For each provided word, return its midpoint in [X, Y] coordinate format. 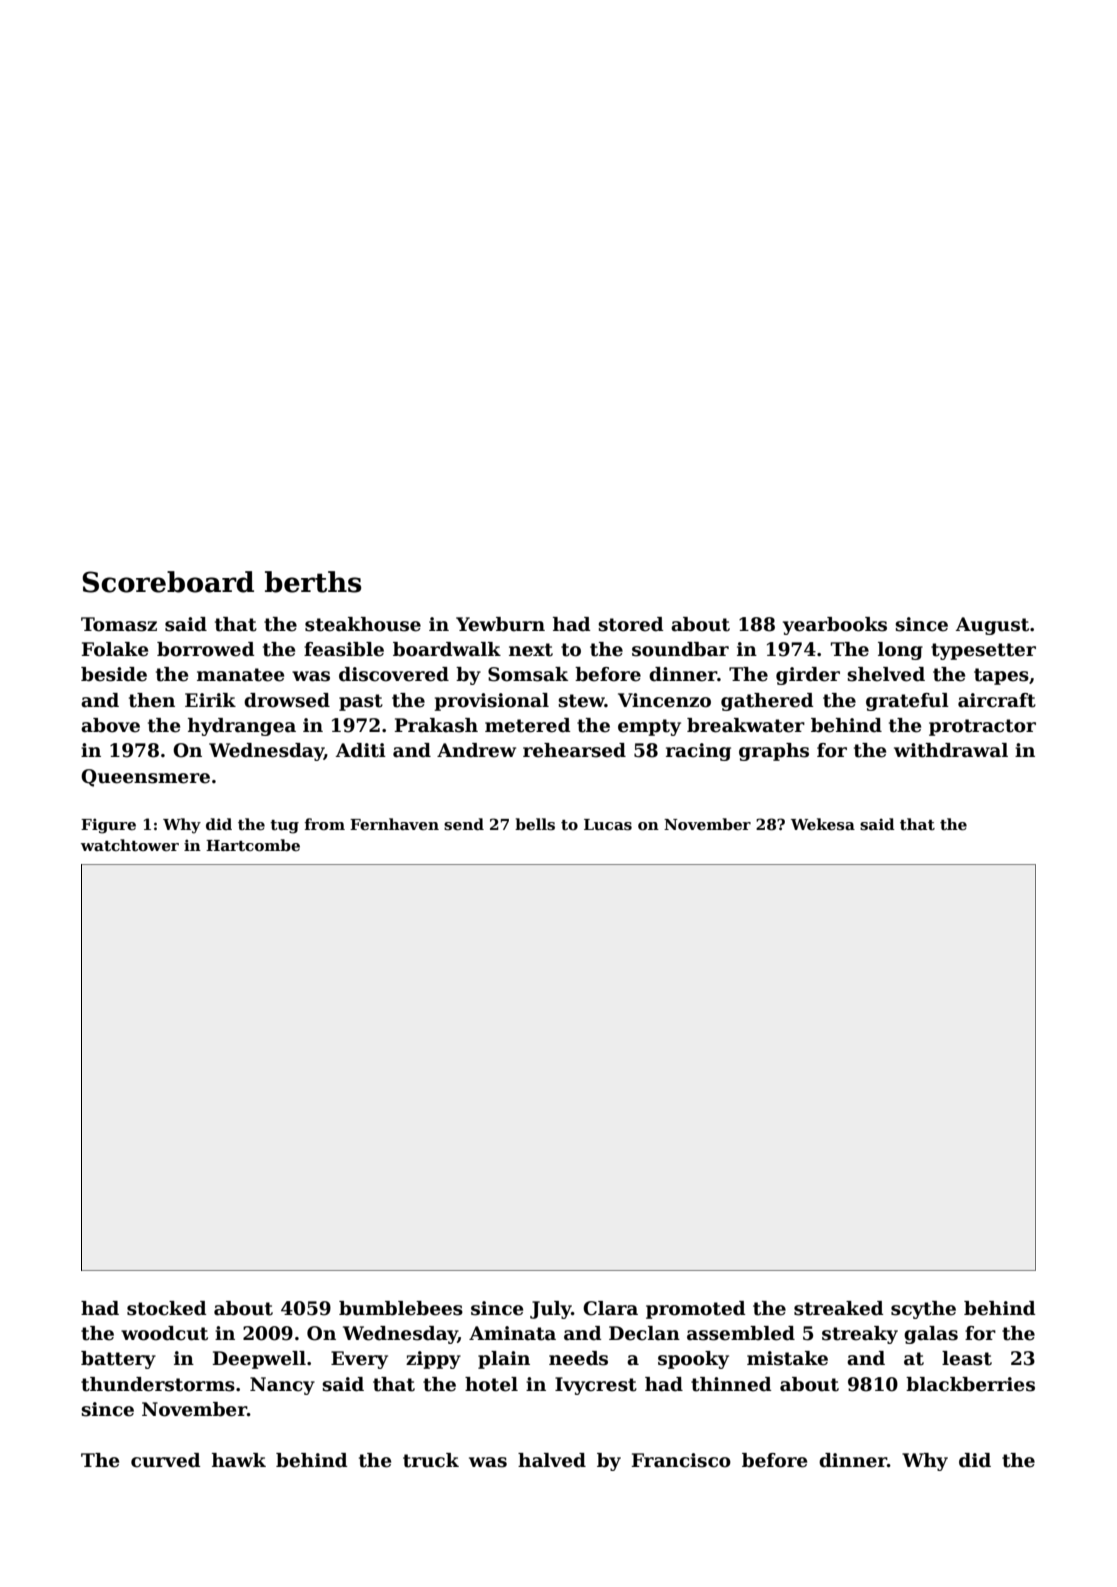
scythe [923, 1310]
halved [552, 1460]
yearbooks [835, 626]
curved [166, 1460]
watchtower [130, 845]
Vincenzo [664, 700]
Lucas [608, 825]
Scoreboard [168, 582]
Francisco [681, 1460]
